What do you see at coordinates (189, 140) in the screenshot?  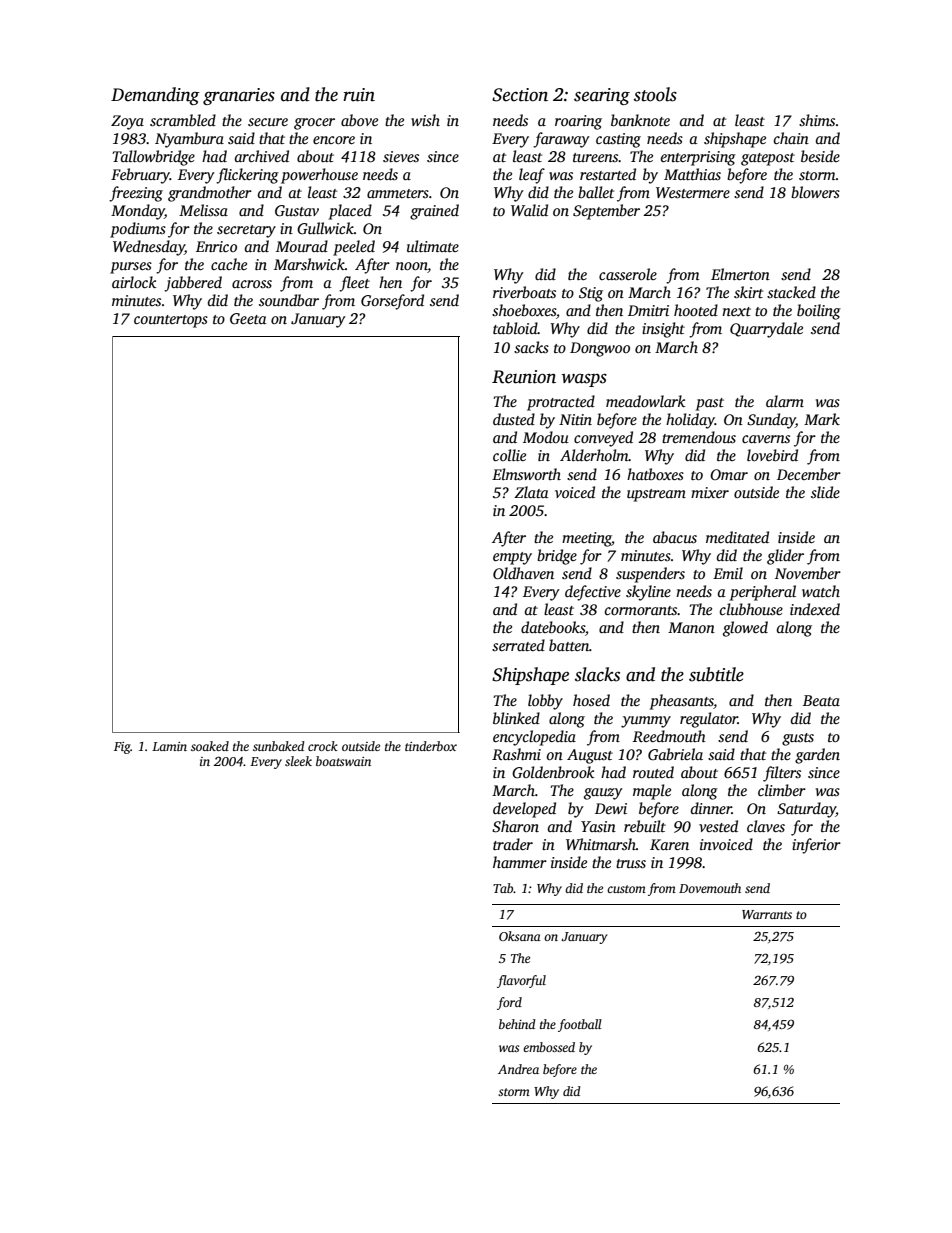 I see `Nyambura` at bounding box center [189, 140].
